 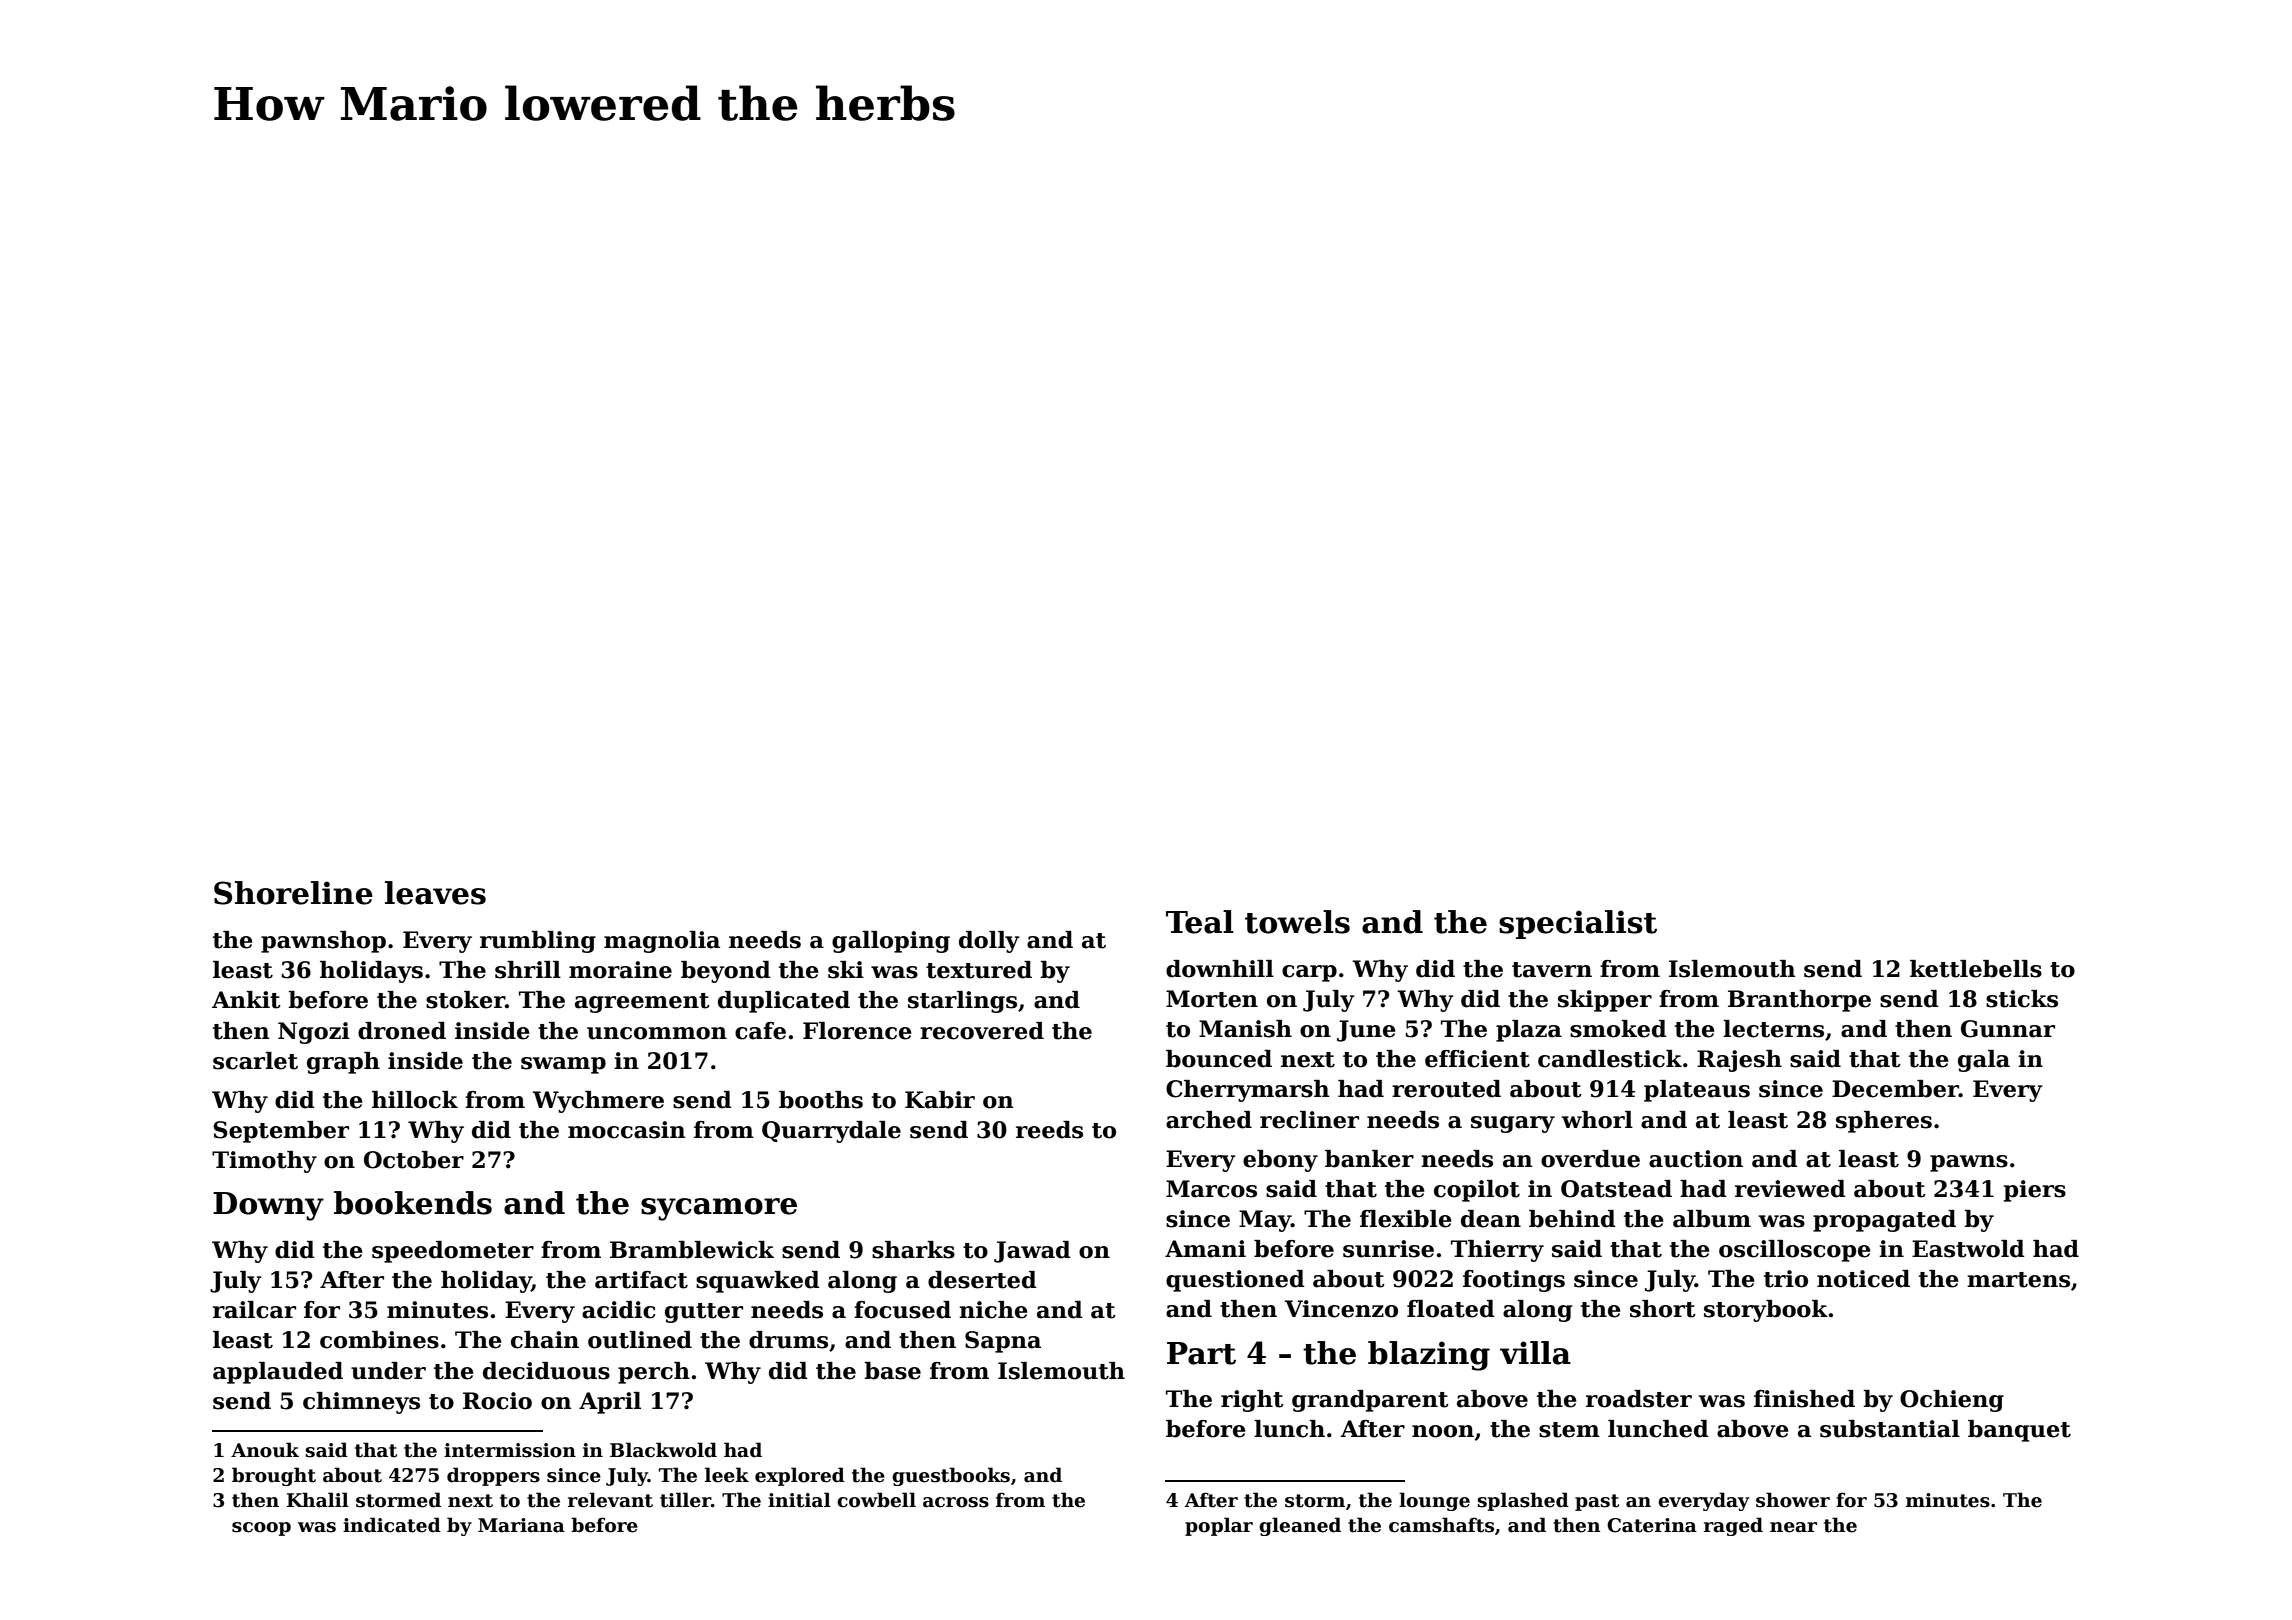 What do you see at coordinates (254, 1310) in the screenshot?
I see `railcar` at bounding box center [254, 1310].
